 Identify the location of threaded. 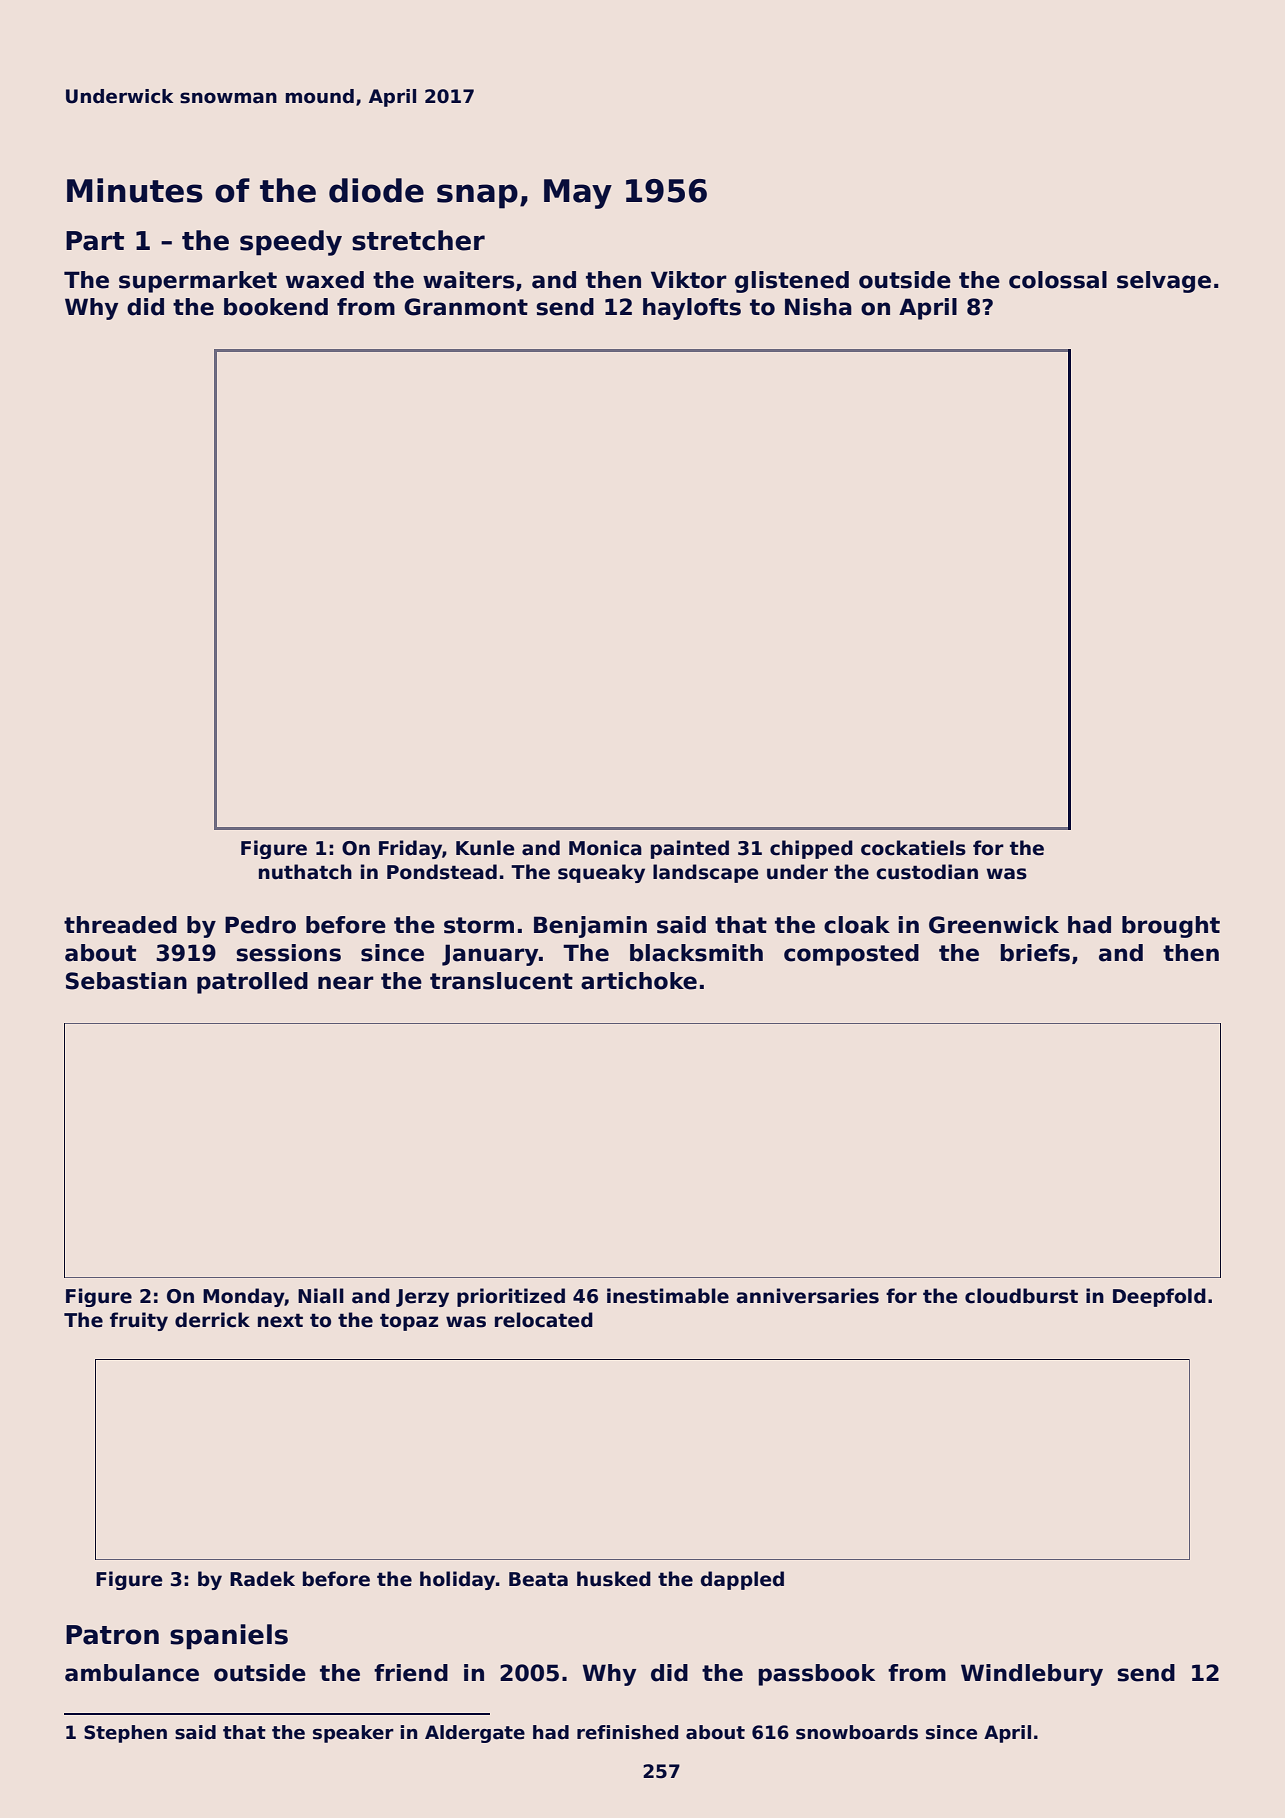
(120, 925).
